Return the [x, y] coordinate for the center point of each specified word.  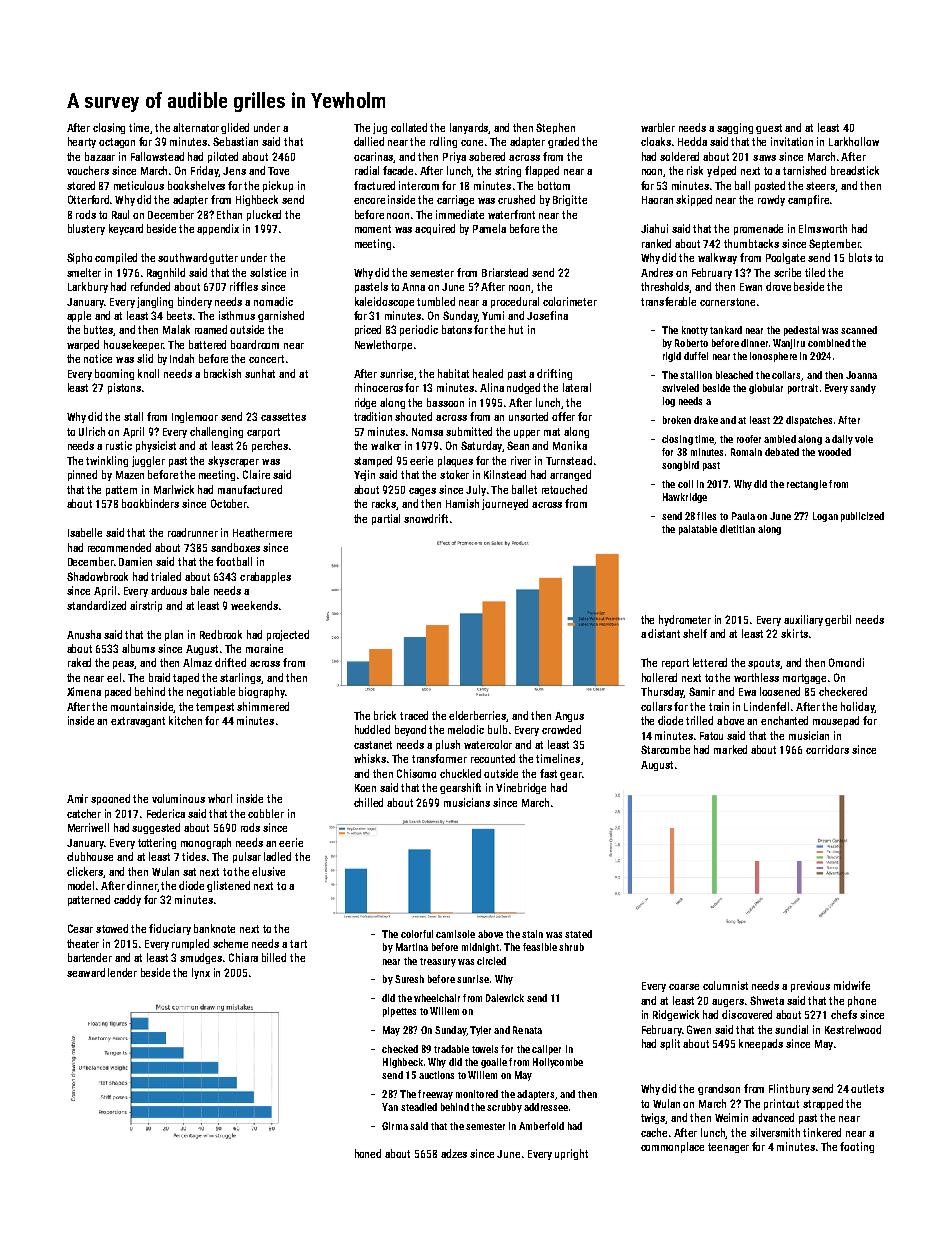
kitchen [185, 720]
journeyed [505, 504]
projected [288, 635]
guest [769, 129]
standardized [96, 605]
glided [235, 128]
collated [409, 127]
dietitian [737, 529]
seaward [86, 972]
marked [730, 749]
